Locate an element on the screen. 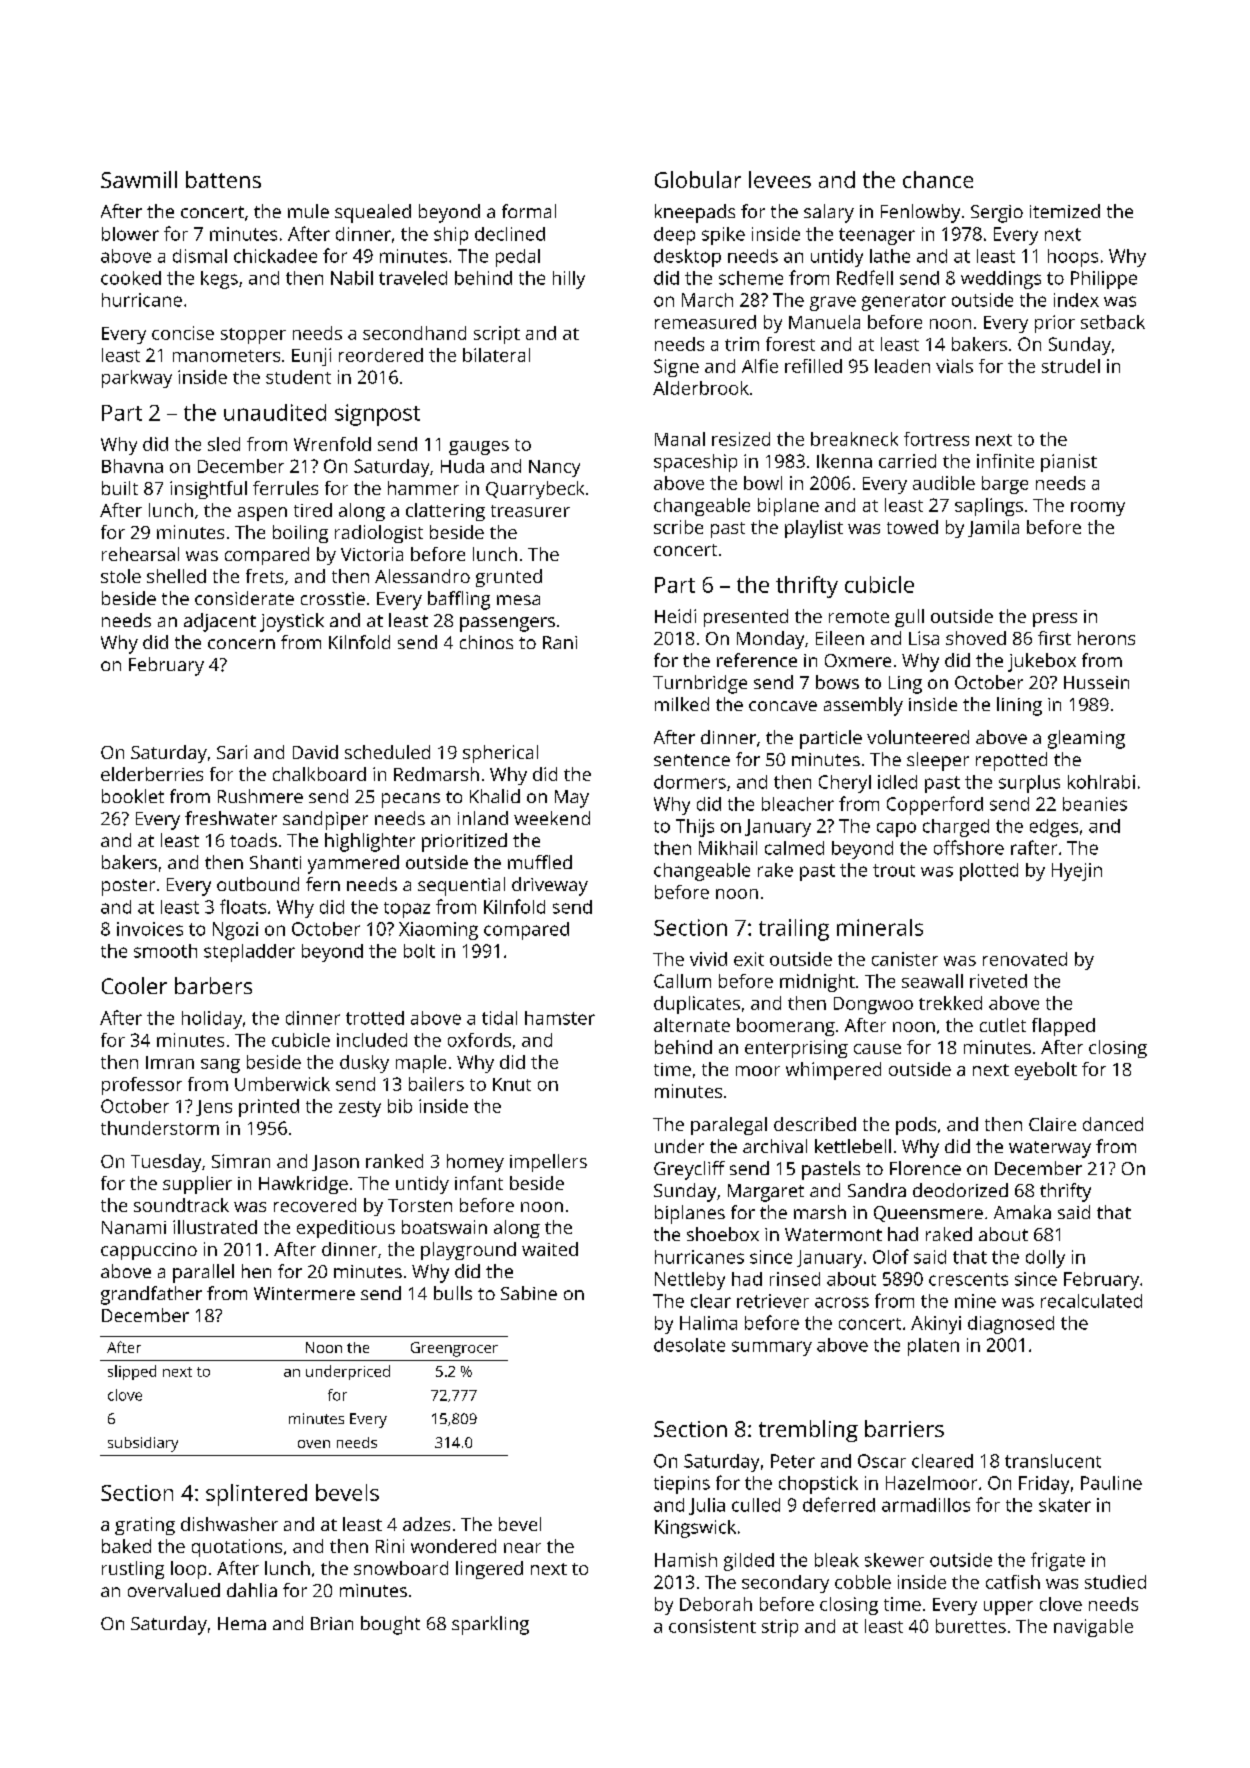 The width and height of the screenshot is (1250, 1768). squealed is located at coordinates (373, 213).
